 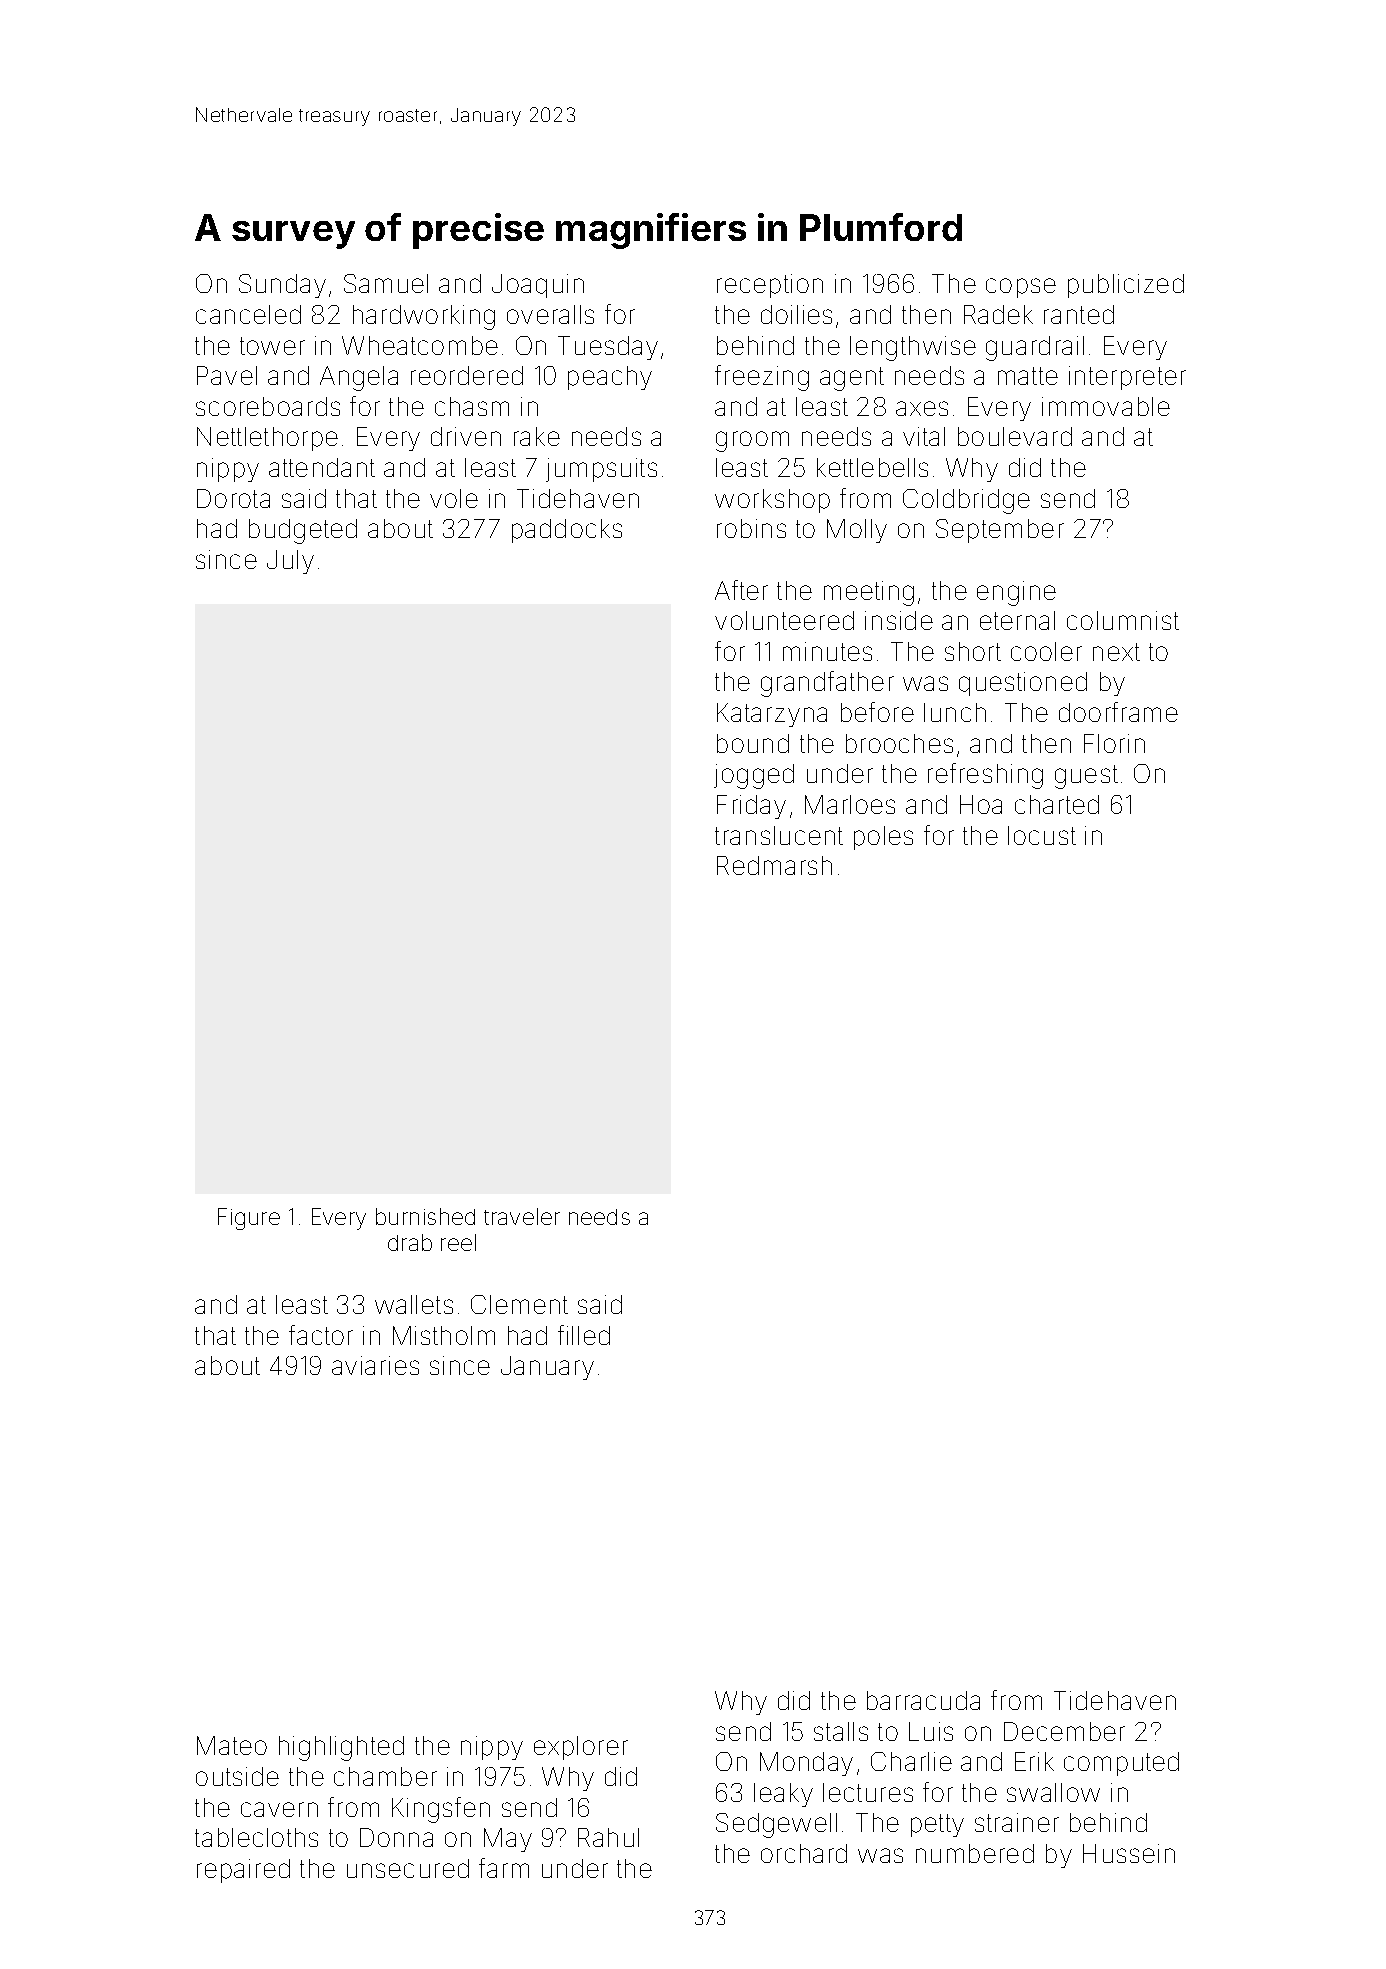 I want to click on Figure, so click(x=249, y=1219).
